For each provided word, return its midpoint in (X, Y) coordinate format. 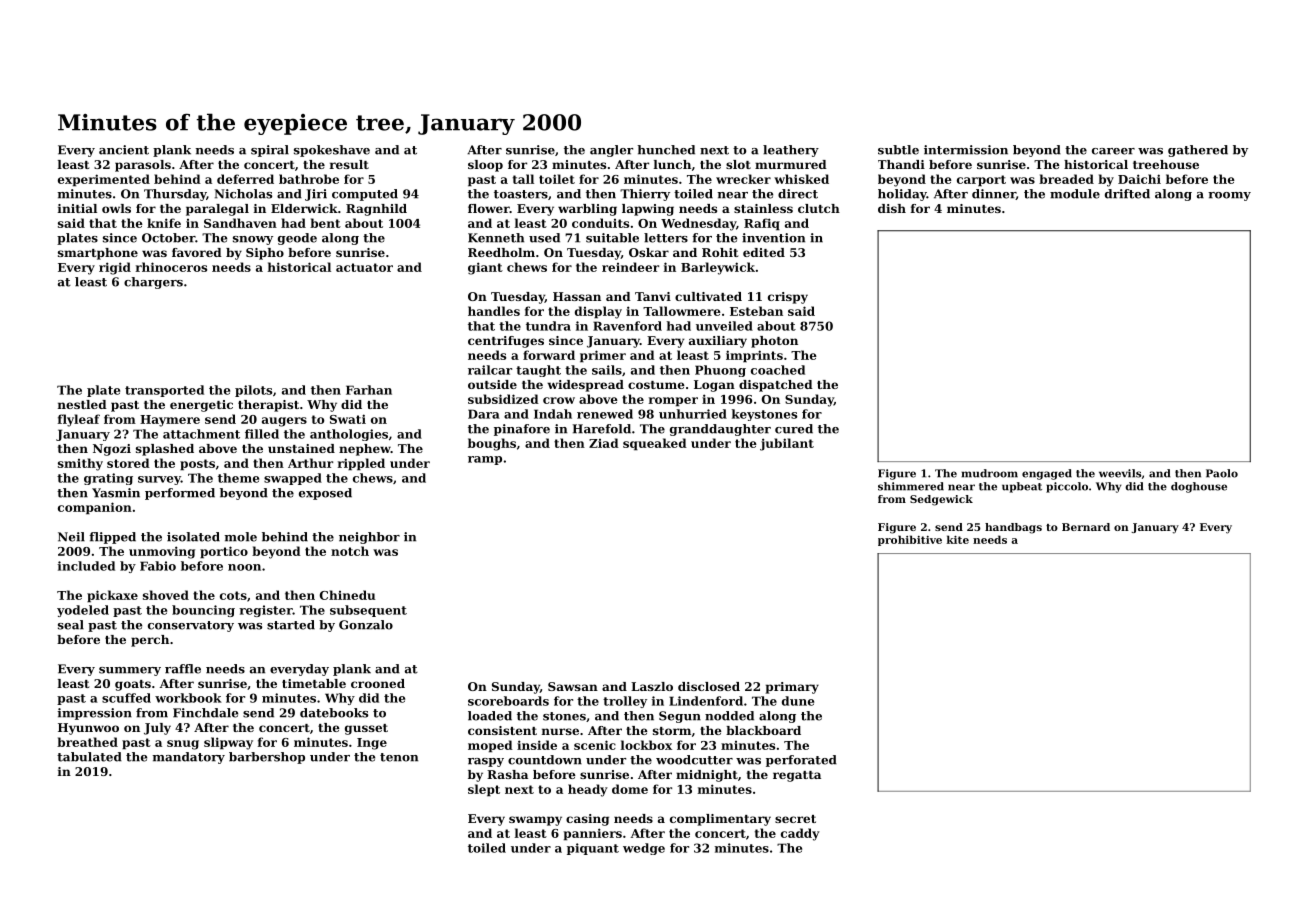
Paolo (1222, 473)
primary (792, 688)
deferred (245, 179)
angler (611, 151)
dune (798, 701)
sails (607, 370)
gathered (1198, 151)
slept (484, 790)
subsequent (368, 611)
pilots (253, 391)
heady (588, 790)
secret (795, 819)
